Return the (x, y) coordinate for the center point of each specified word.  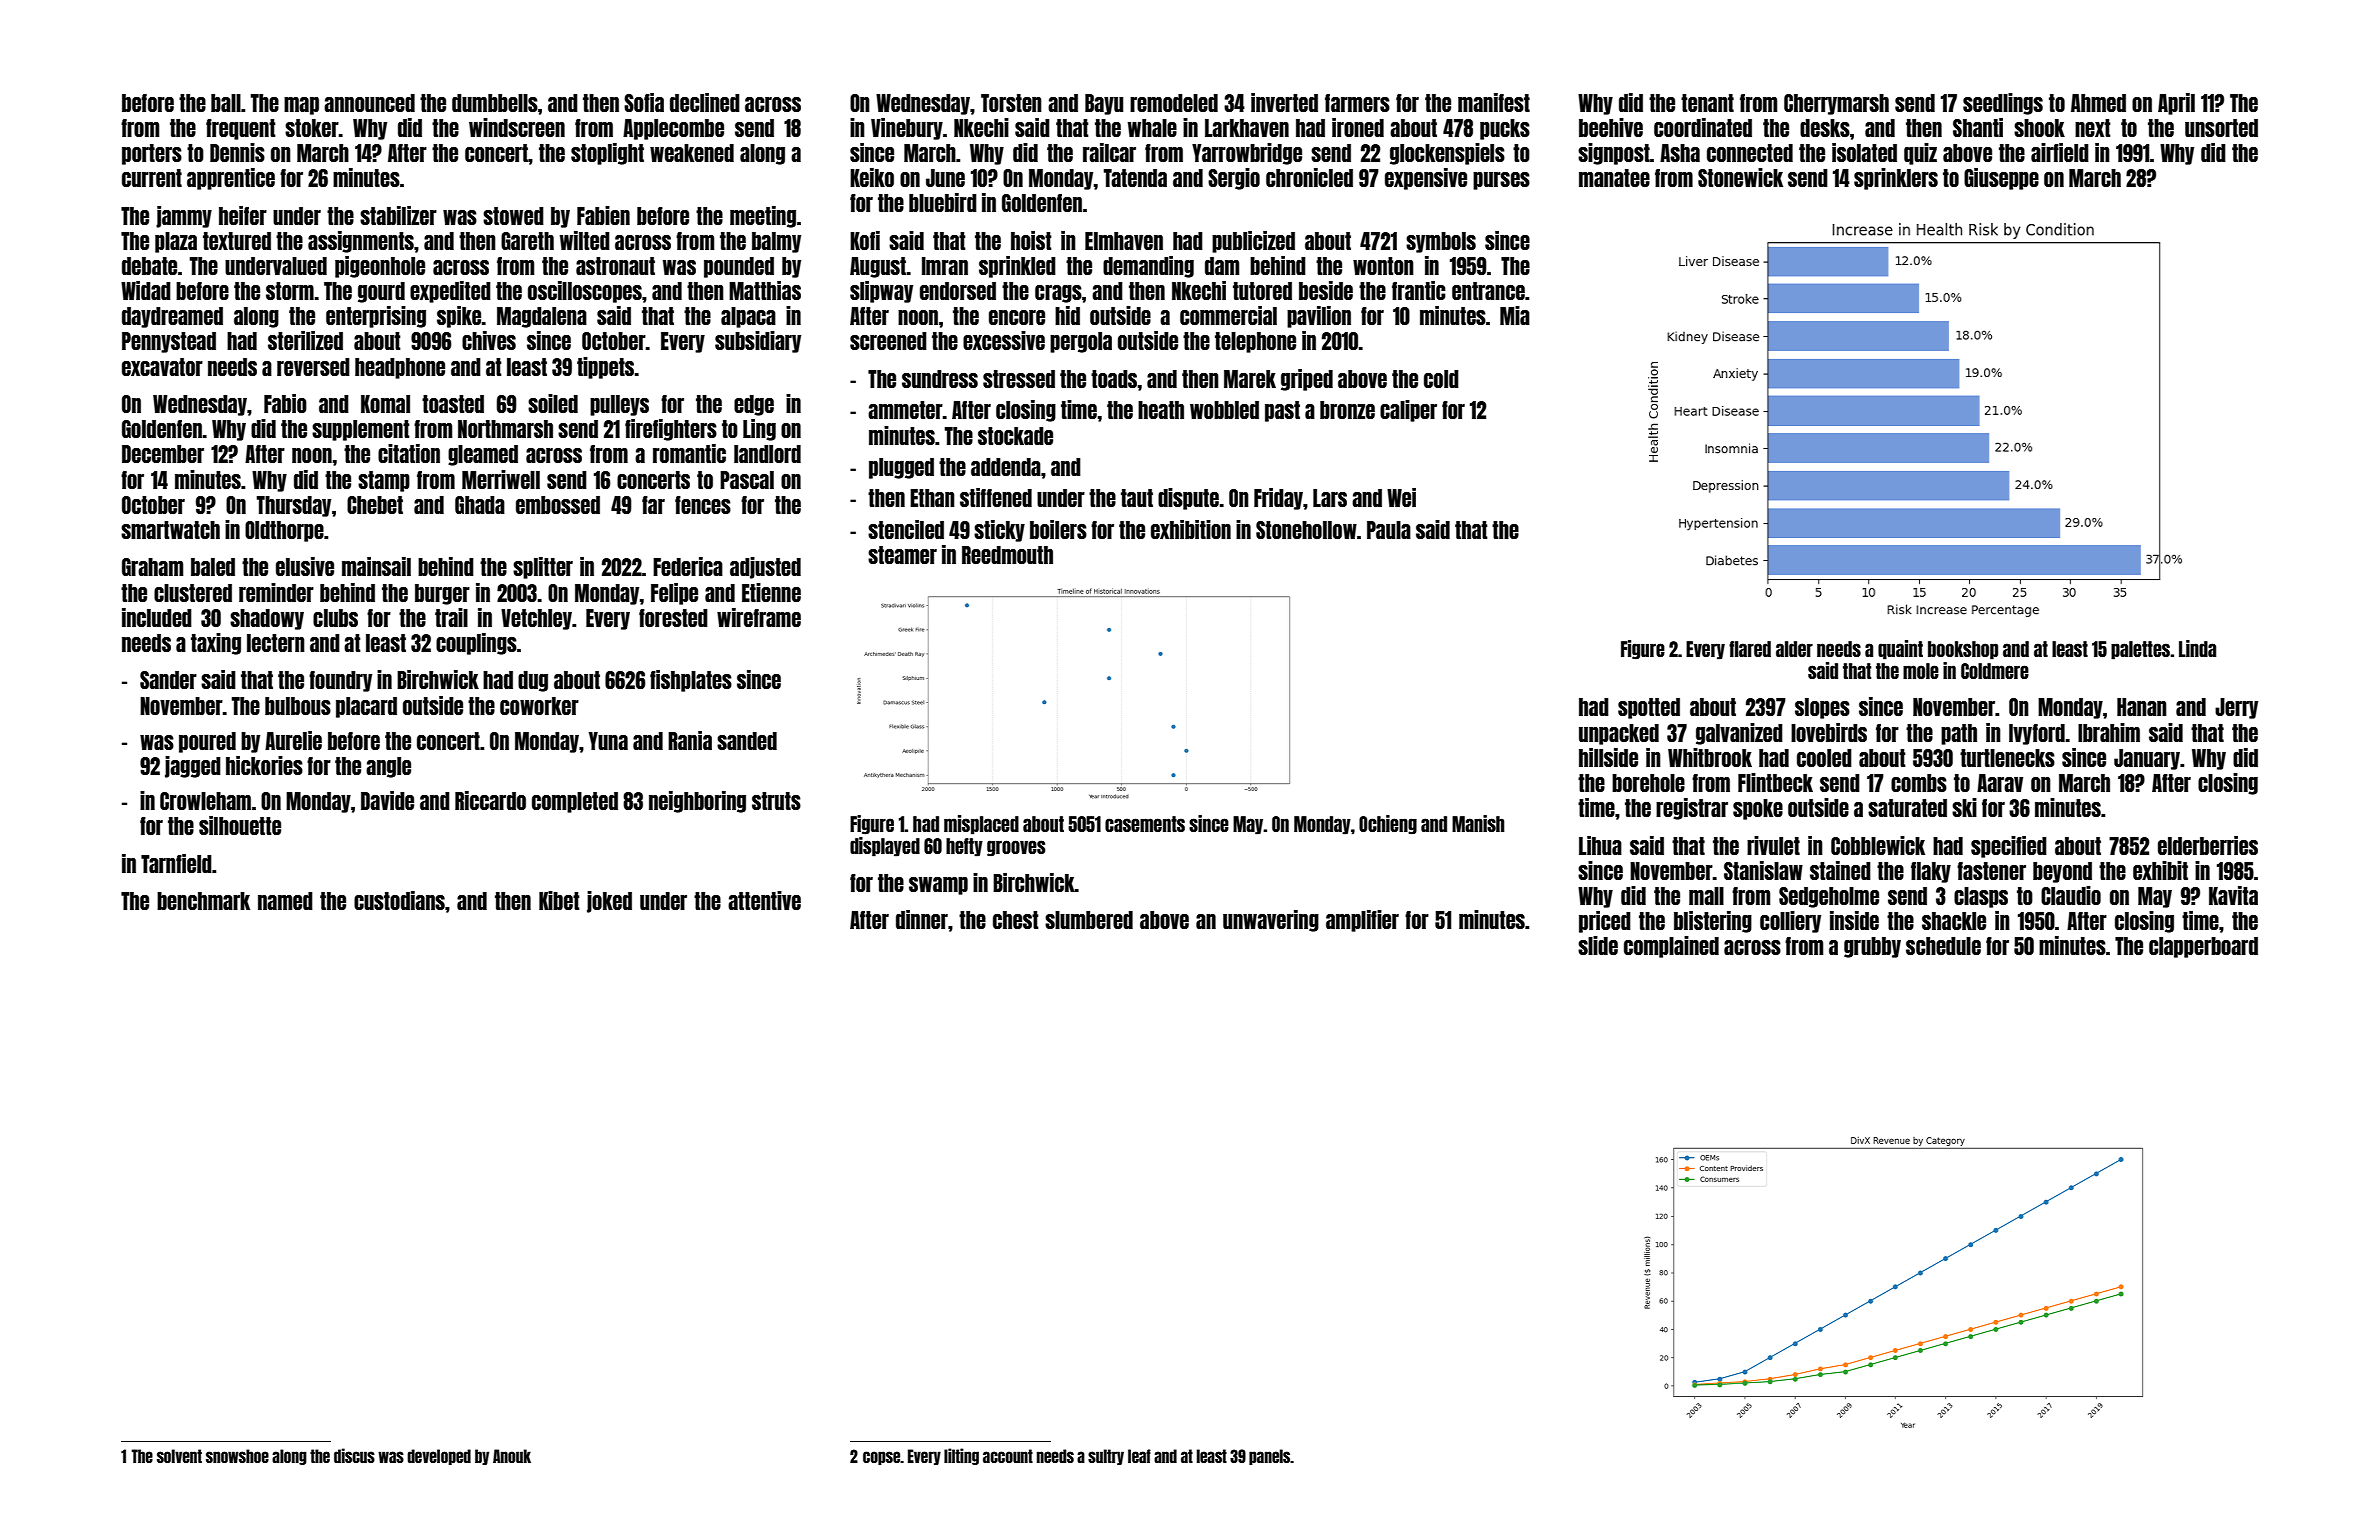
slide (1598, 945)
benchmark (203, 901)
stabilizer (398, 215)
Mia (1515, 315)
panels (1270, 1457)
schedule (1943, 946)
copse (881, 1458)
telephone (1255, 342)
